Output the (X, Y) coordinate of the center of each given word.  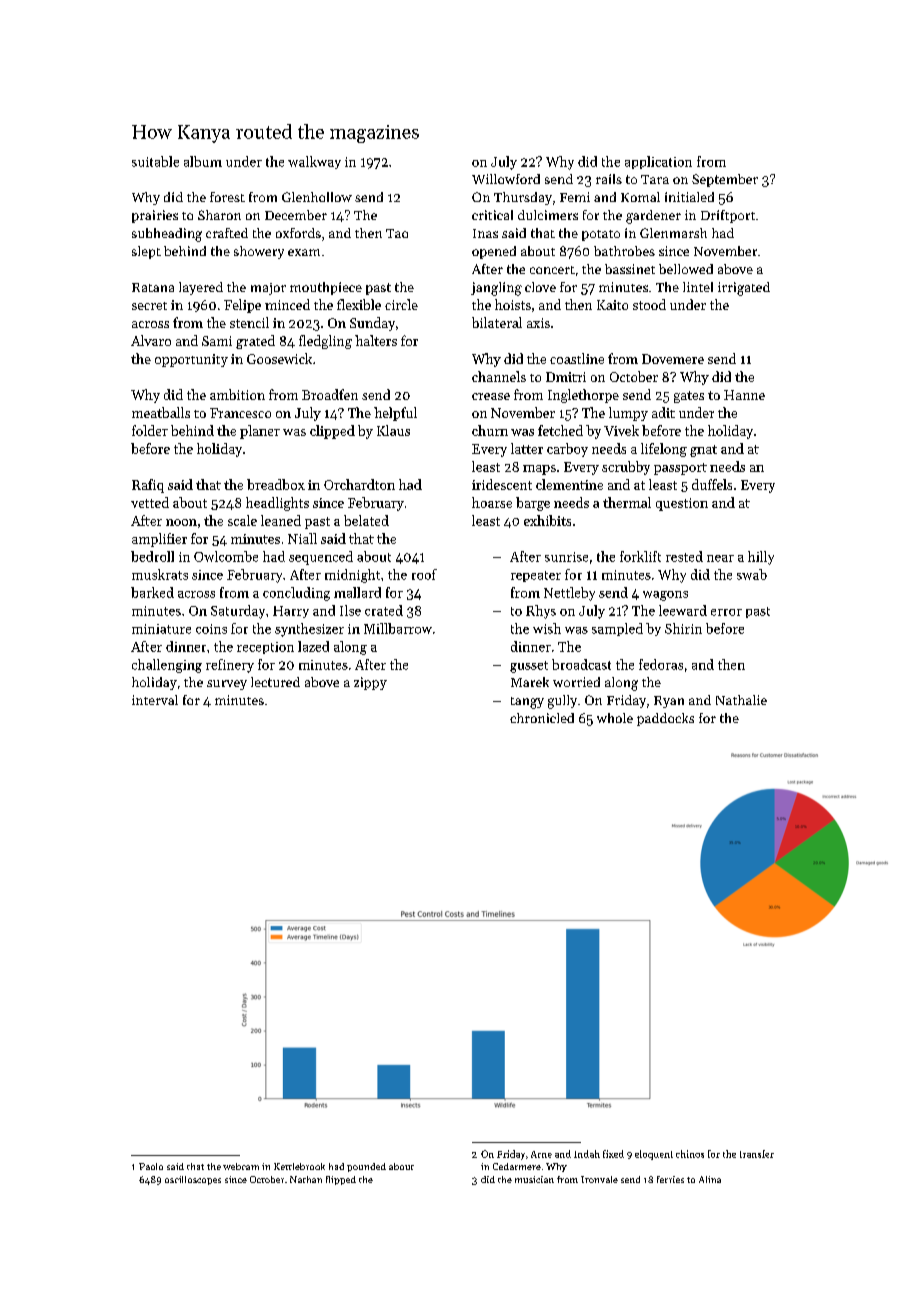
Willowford (506, 179)
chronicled (542, 718)
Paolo (151, 1166)
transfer (757, 1154)
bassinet (630, 269)
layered (201, 288)
